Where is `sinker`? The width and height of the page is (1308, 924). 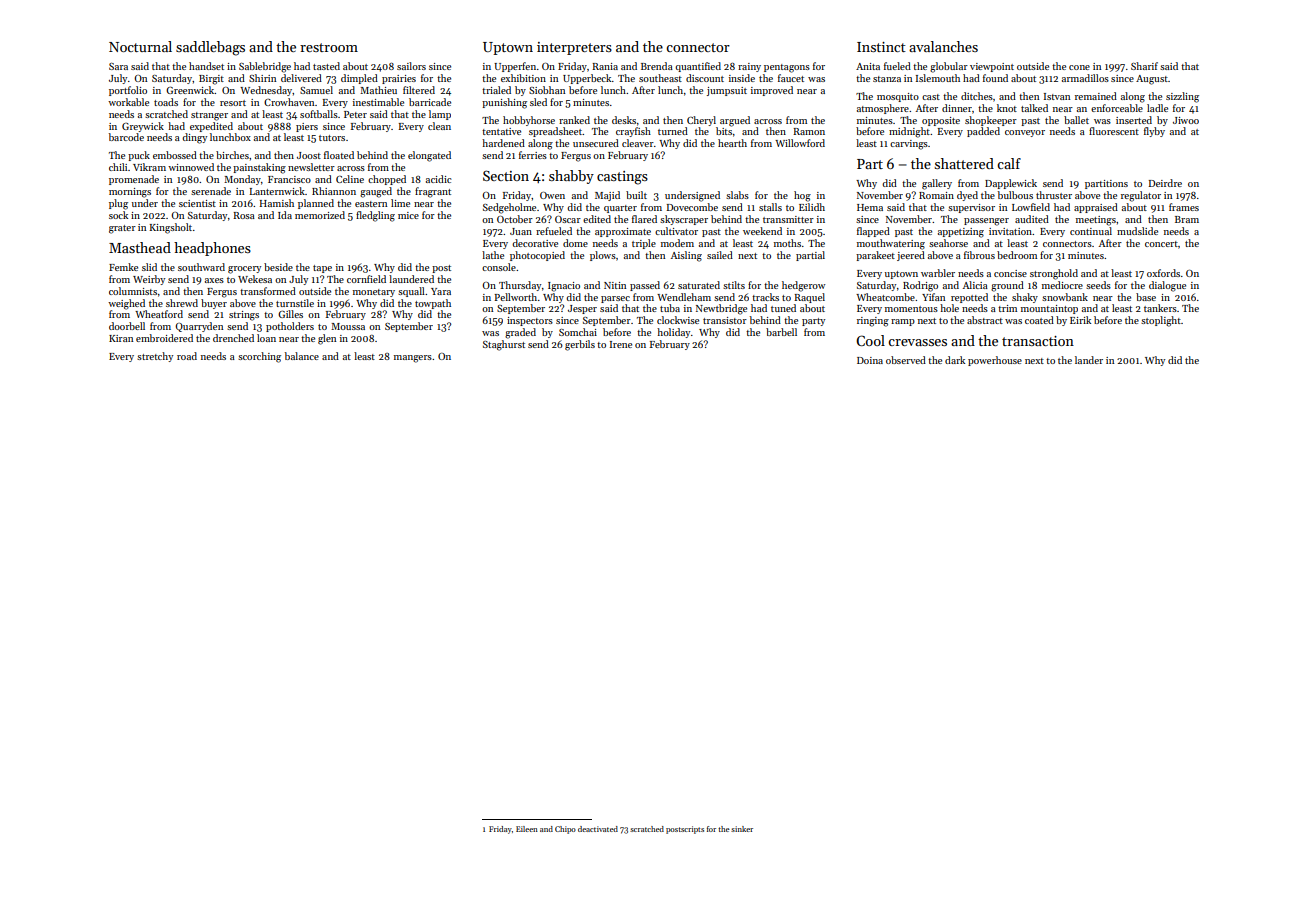
sinker is located at coordinates (742, 829).
